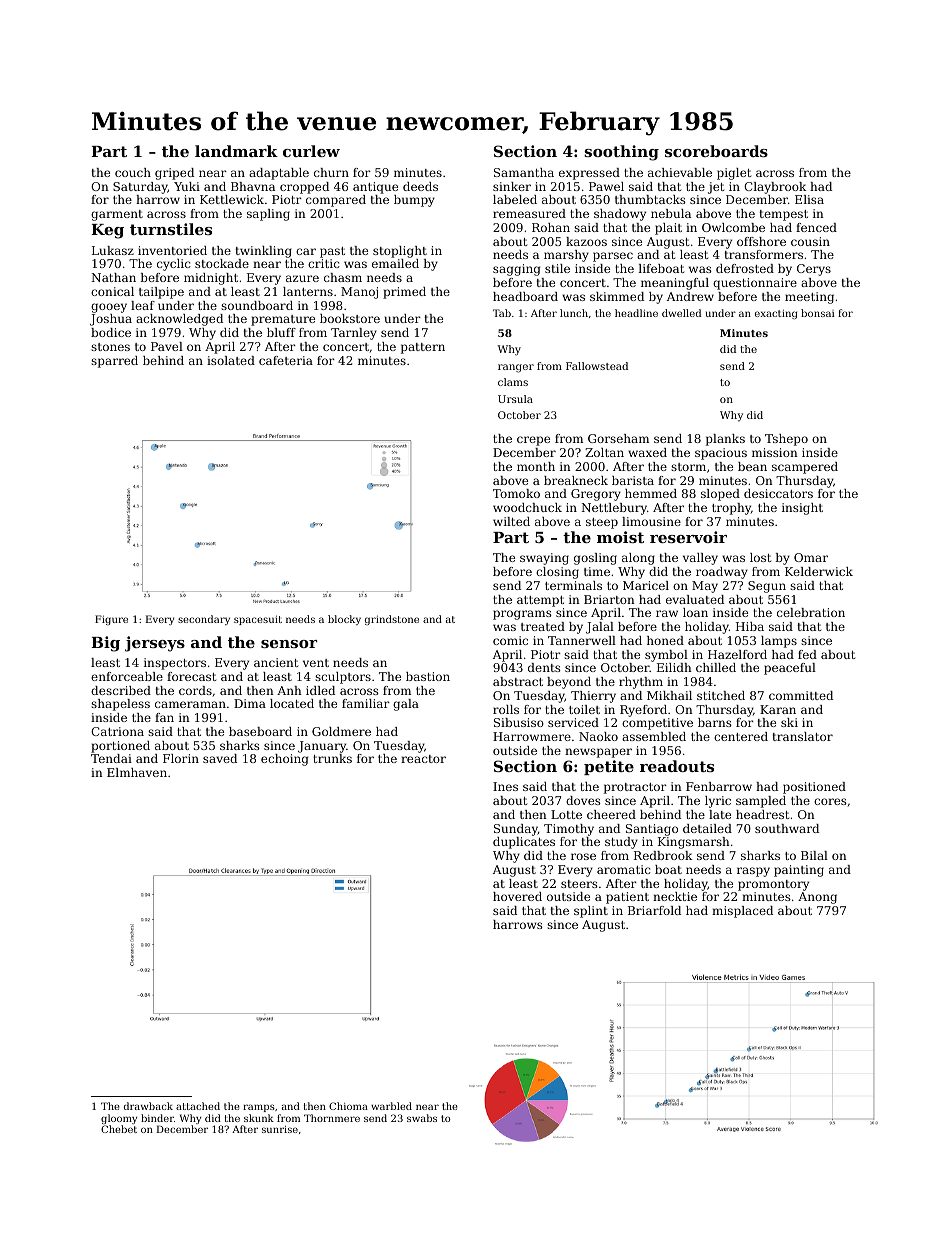 The height and width of the screenshot is (1233, 952). What do you see at coordinates (801, 695) in the screenshot?
I see `committed` at bounding box center [801, 695].
